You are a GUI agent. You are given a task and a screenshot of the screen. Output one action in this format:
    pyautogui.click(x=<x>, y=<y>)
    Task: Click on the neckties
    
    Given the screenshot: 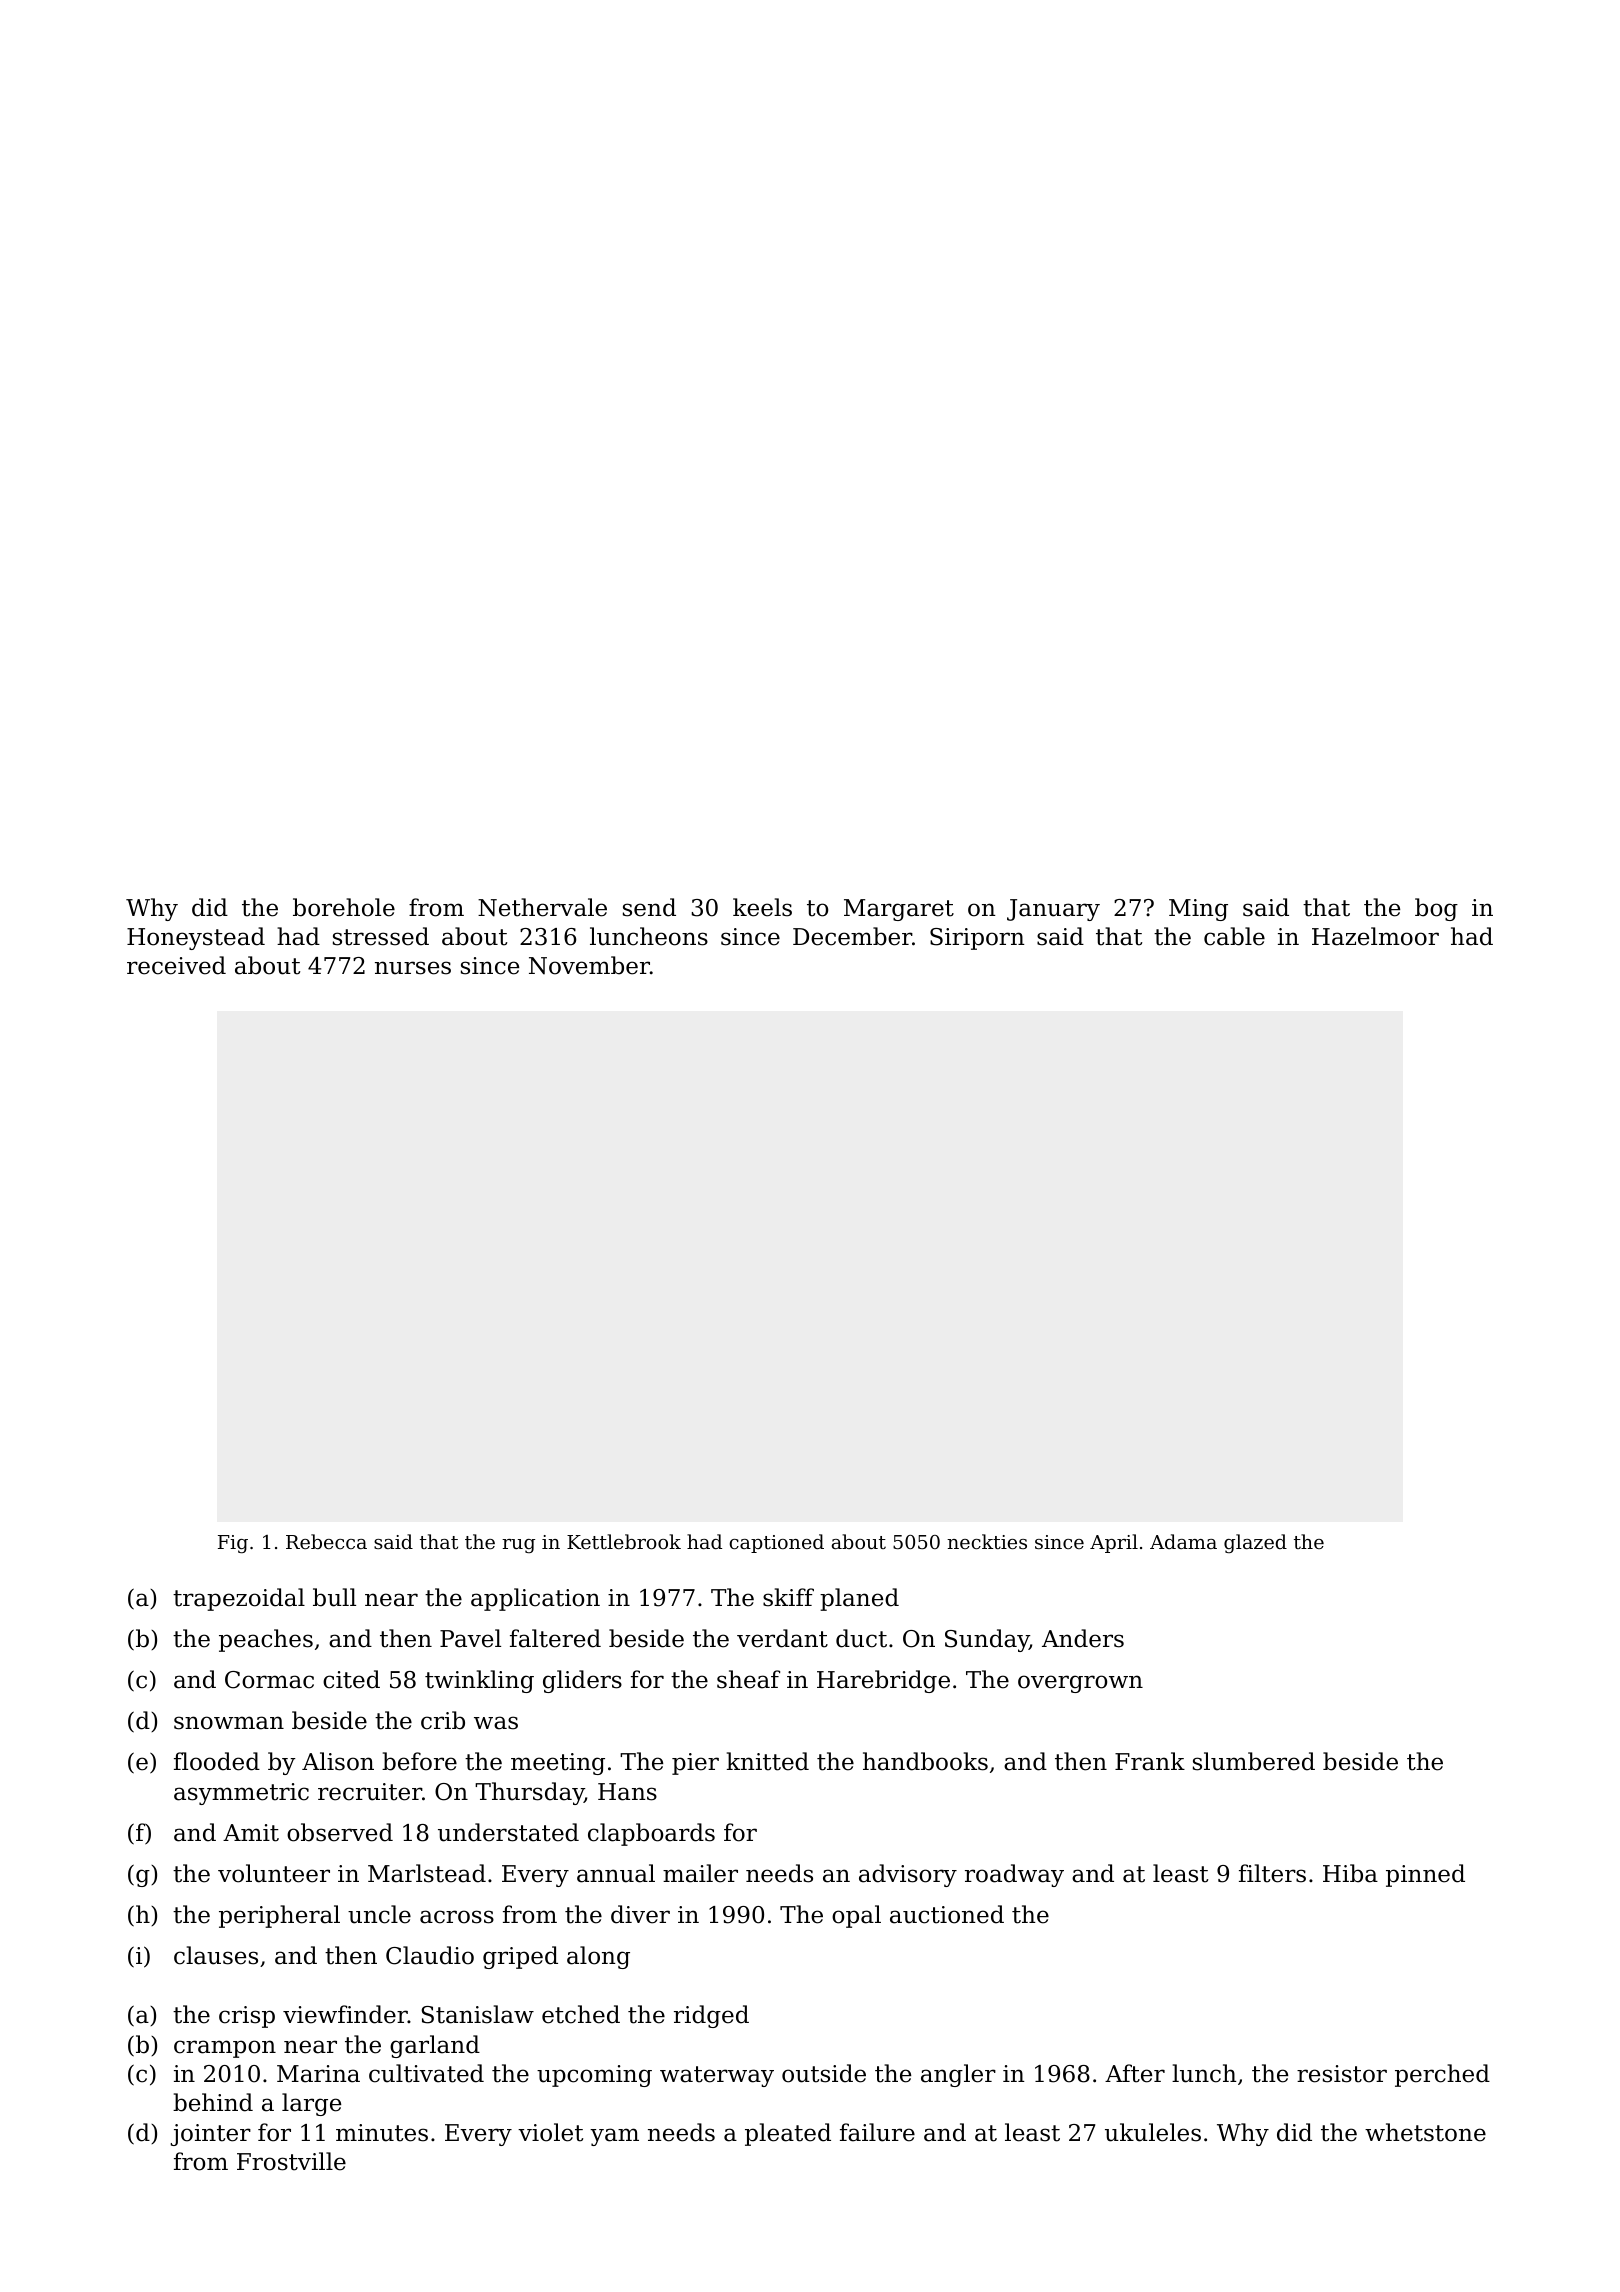 What is the action you would take?
    pyautogui.click(x=987, y=1541)
